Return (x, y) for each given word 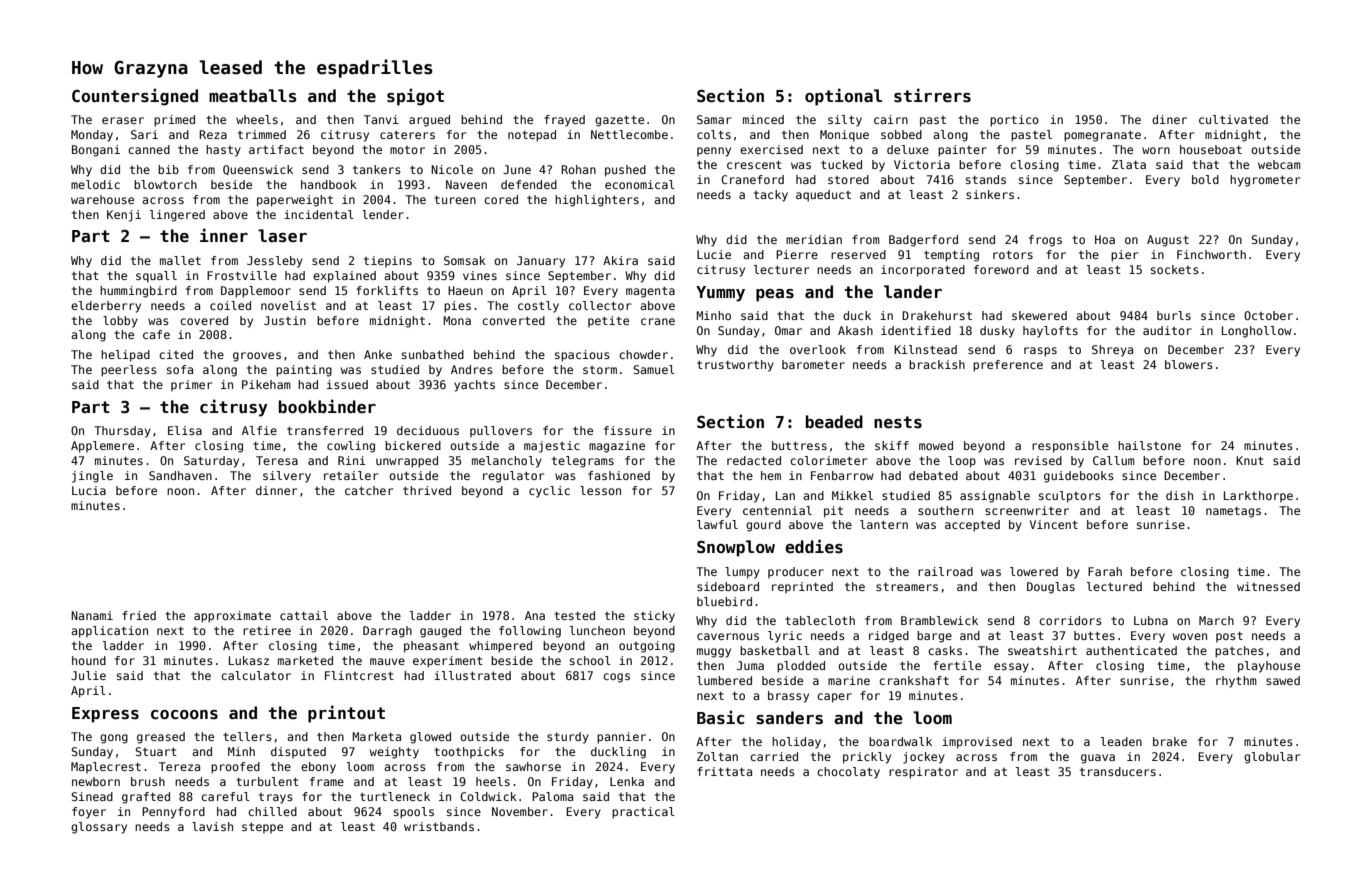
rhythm (1236, 682)
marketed (305, 660)
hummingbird (138, 292)
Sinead (92, 796)
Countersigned (135, 97)
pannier (621, 738)
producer (796, 572)
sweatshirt (1042, 650)
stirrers (932, 95)
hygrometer (1265, 181)
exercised (771, 149)
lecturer (782, 269)
